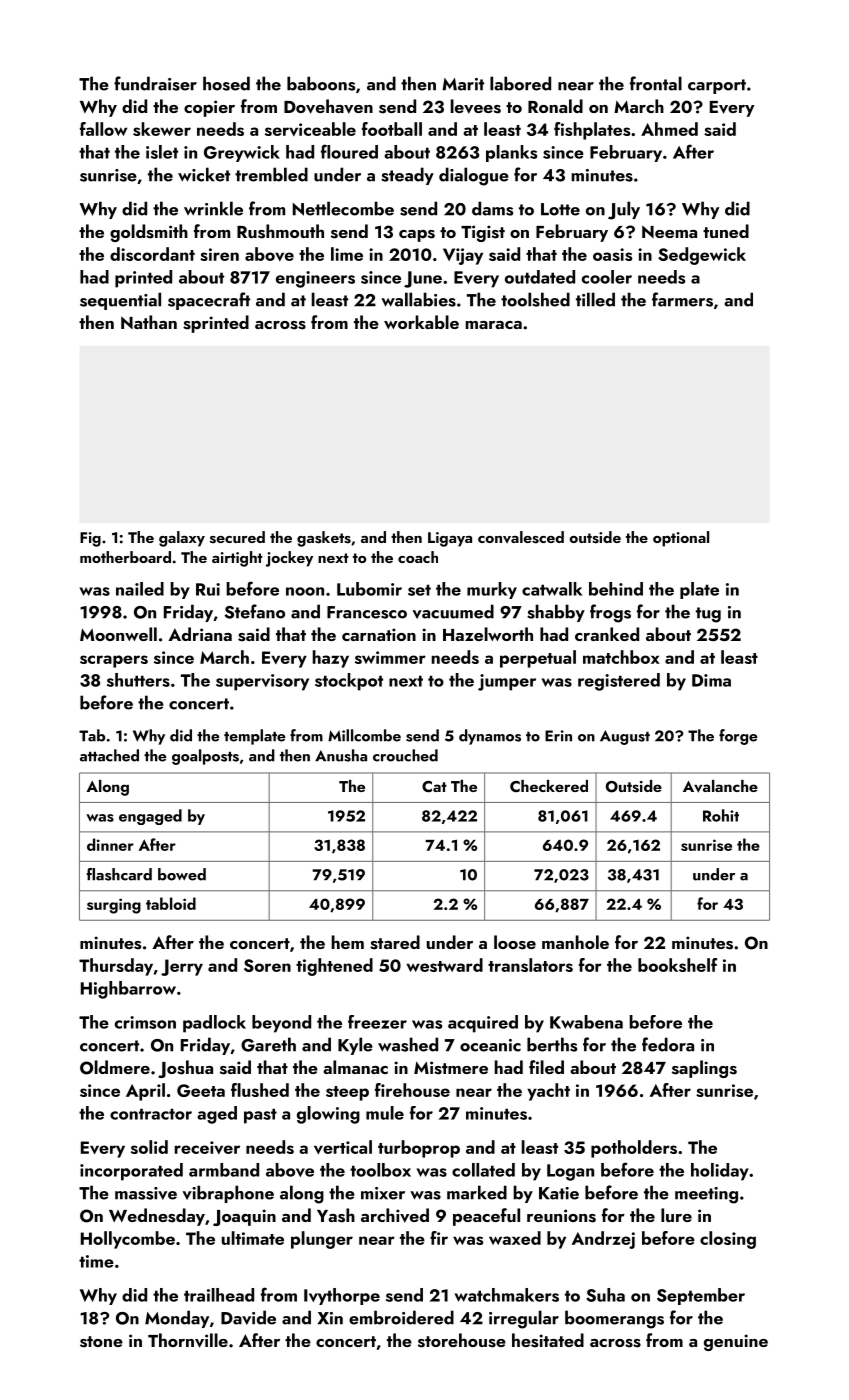  What do you see at coordinates (704, 1069) in the document?
I see `saplings` at bounding box center [704, 1069].
